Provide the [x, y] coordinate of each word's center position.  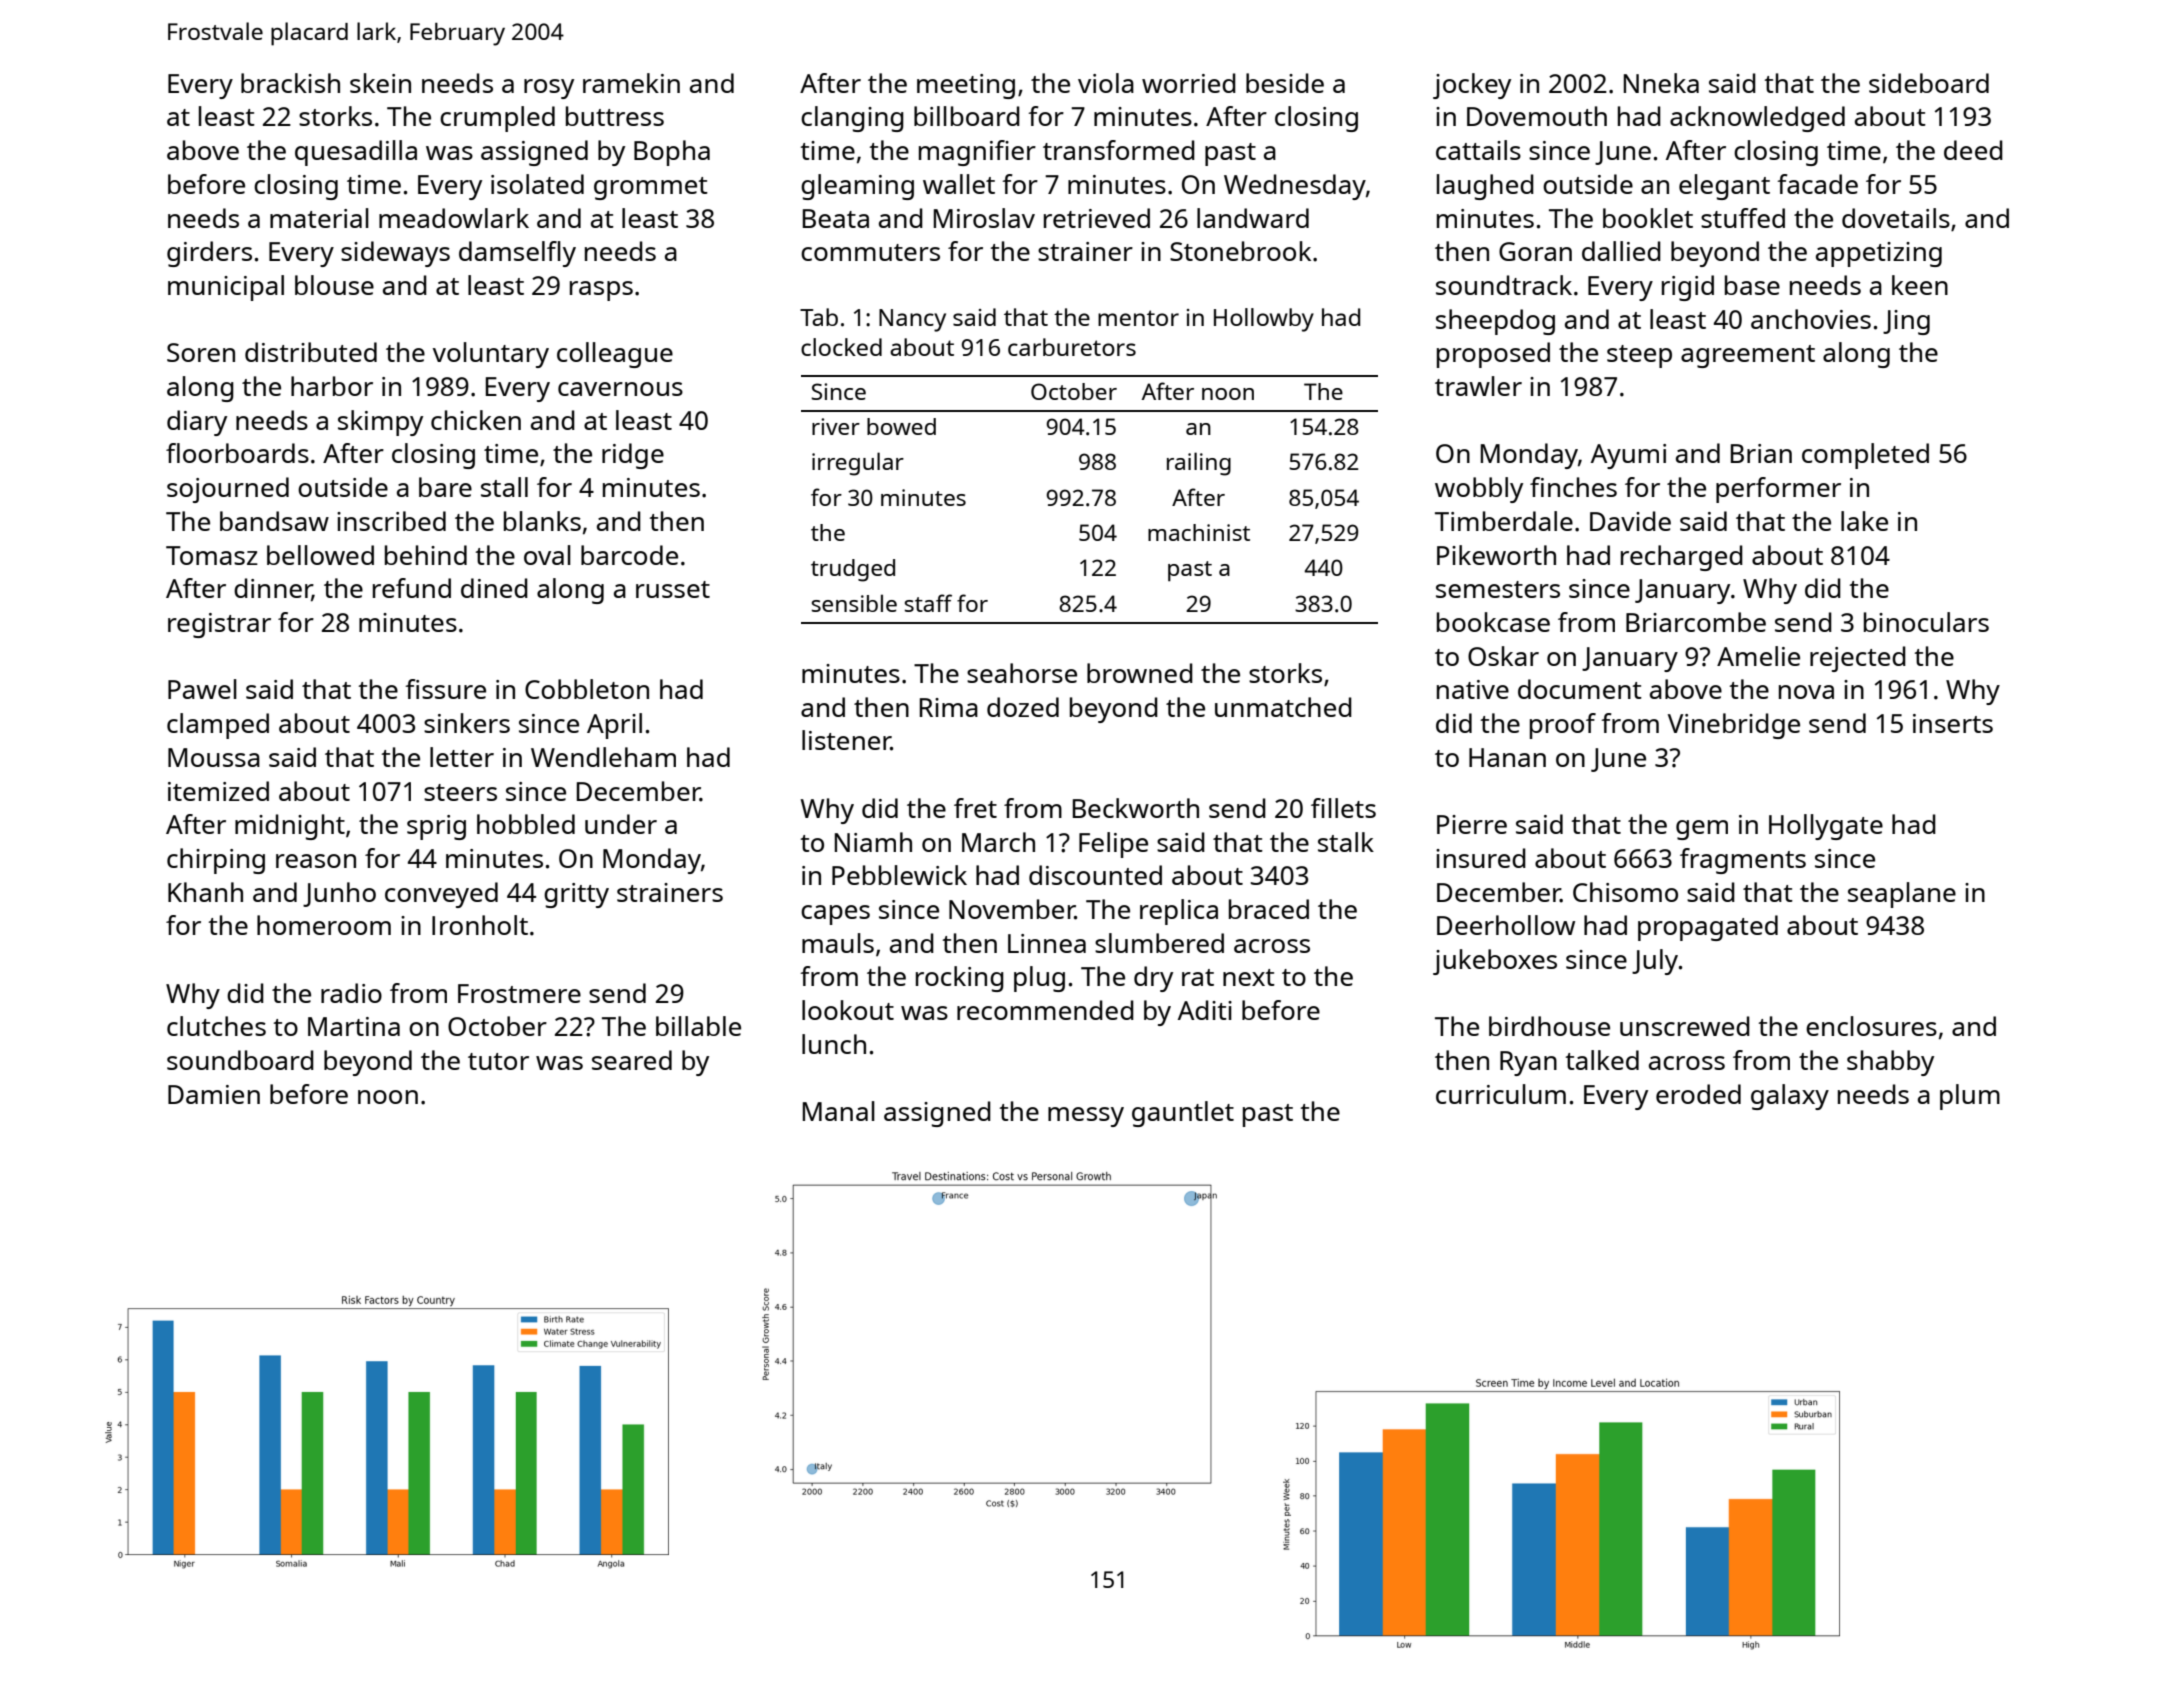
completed [1865, 456]
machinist [1199, 532]
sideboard [1929, 83]
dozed [1023, 707]
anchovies [1811, 319]
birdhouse [1549, 1026]
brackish [290, 83]
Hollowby [1264, 320]
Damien [214, 1094]
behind [426, 555]
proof [1563, 726]
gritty [576, 895]
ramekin [631, 83]
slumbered [1159, 943]
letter [462, 757]
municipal [226, 288]
